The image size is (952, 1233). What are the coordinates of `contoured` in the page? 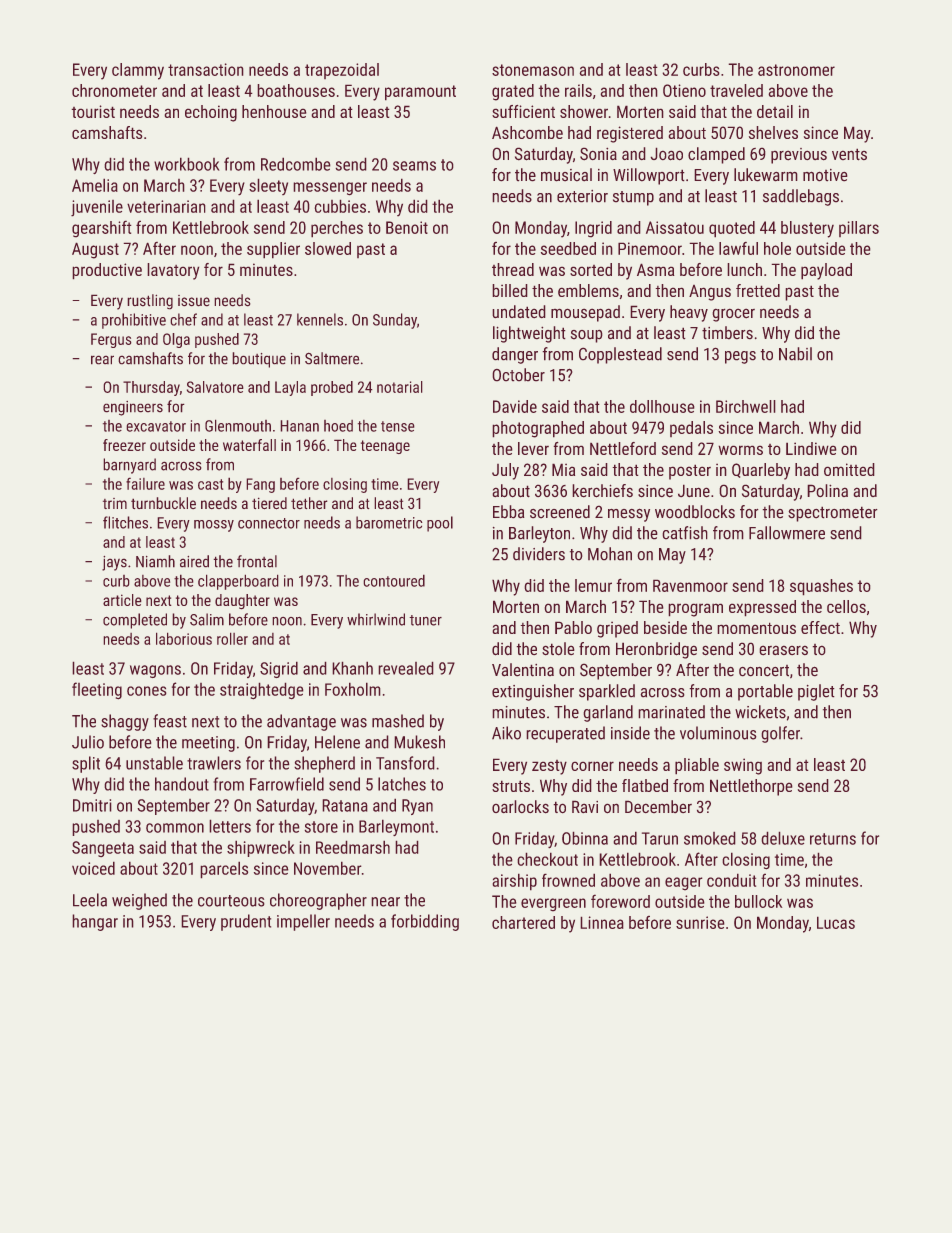 It's located at (394, 581).
